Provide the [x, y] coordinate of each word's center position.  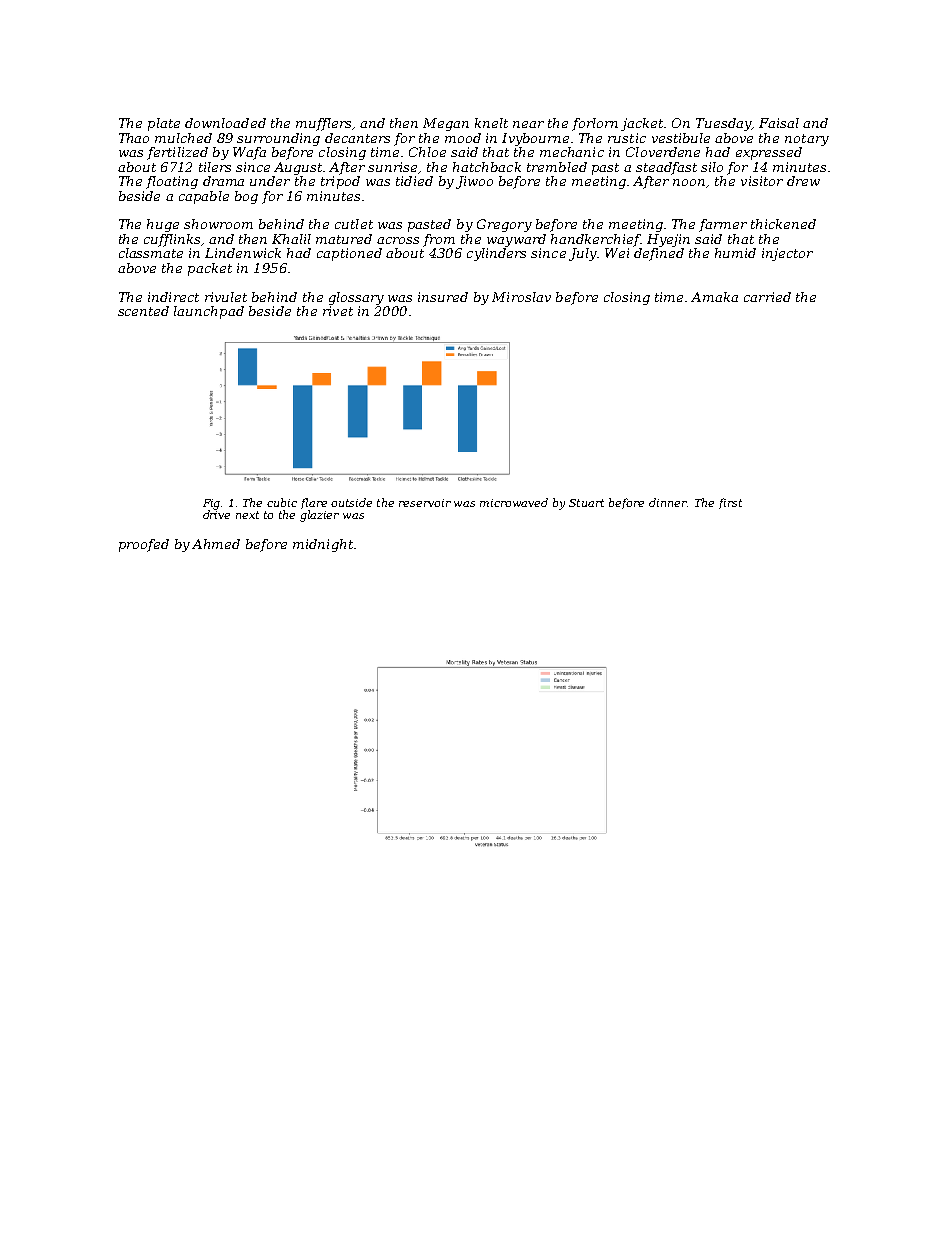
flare [314, 503]
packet [210, 269]
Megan [446, 124]
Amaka [714, 297]
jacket [642, 124]
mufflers [323, 124]
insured [443, 297]
